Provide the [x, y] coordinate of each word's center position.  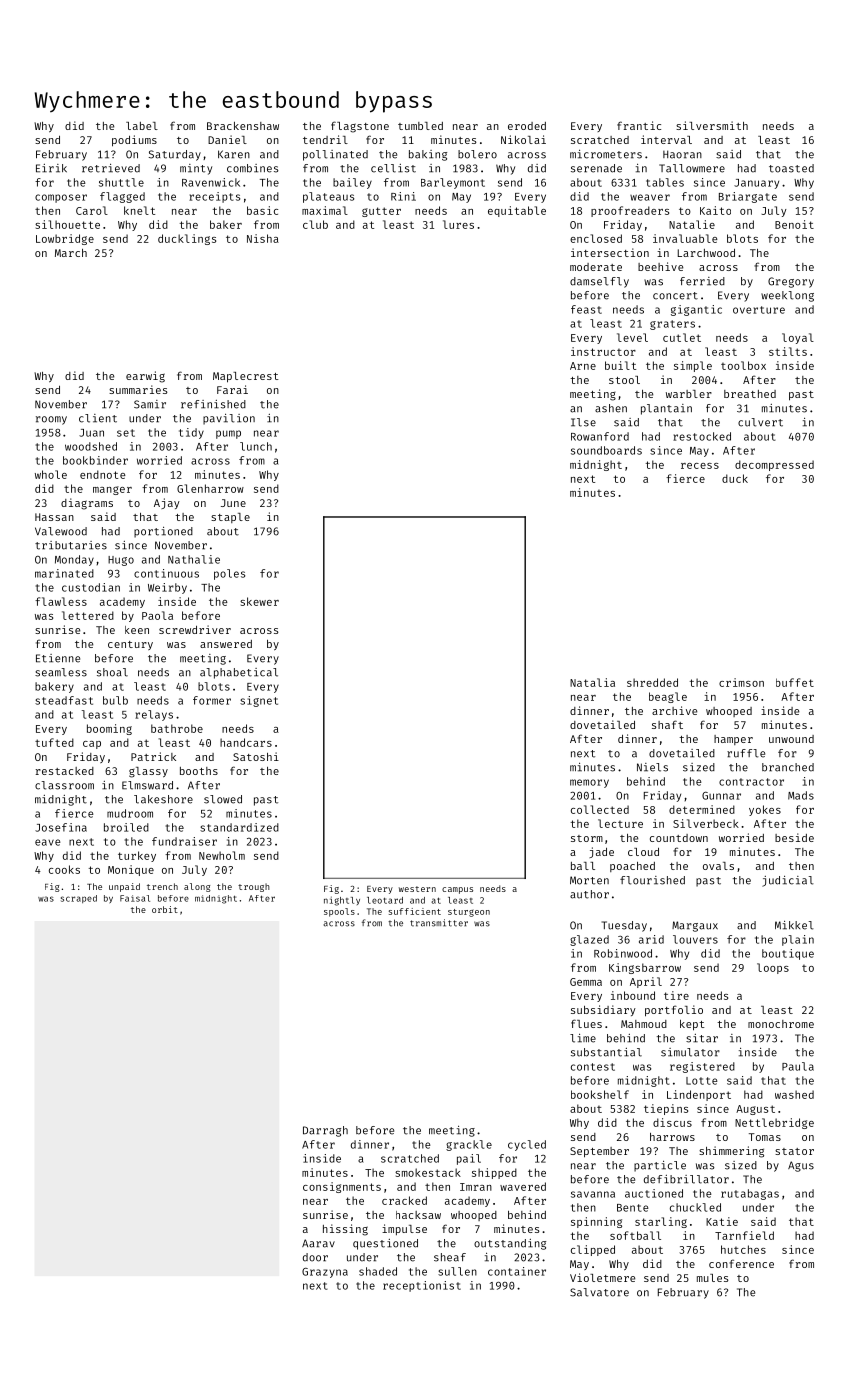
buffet [795, 682]
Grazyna [325, 1273]
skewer [259, 601]
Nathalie [194, 559]
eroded [527, 126]
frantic [639, 125]
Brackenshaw [243, 126]
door [315, 1257]
